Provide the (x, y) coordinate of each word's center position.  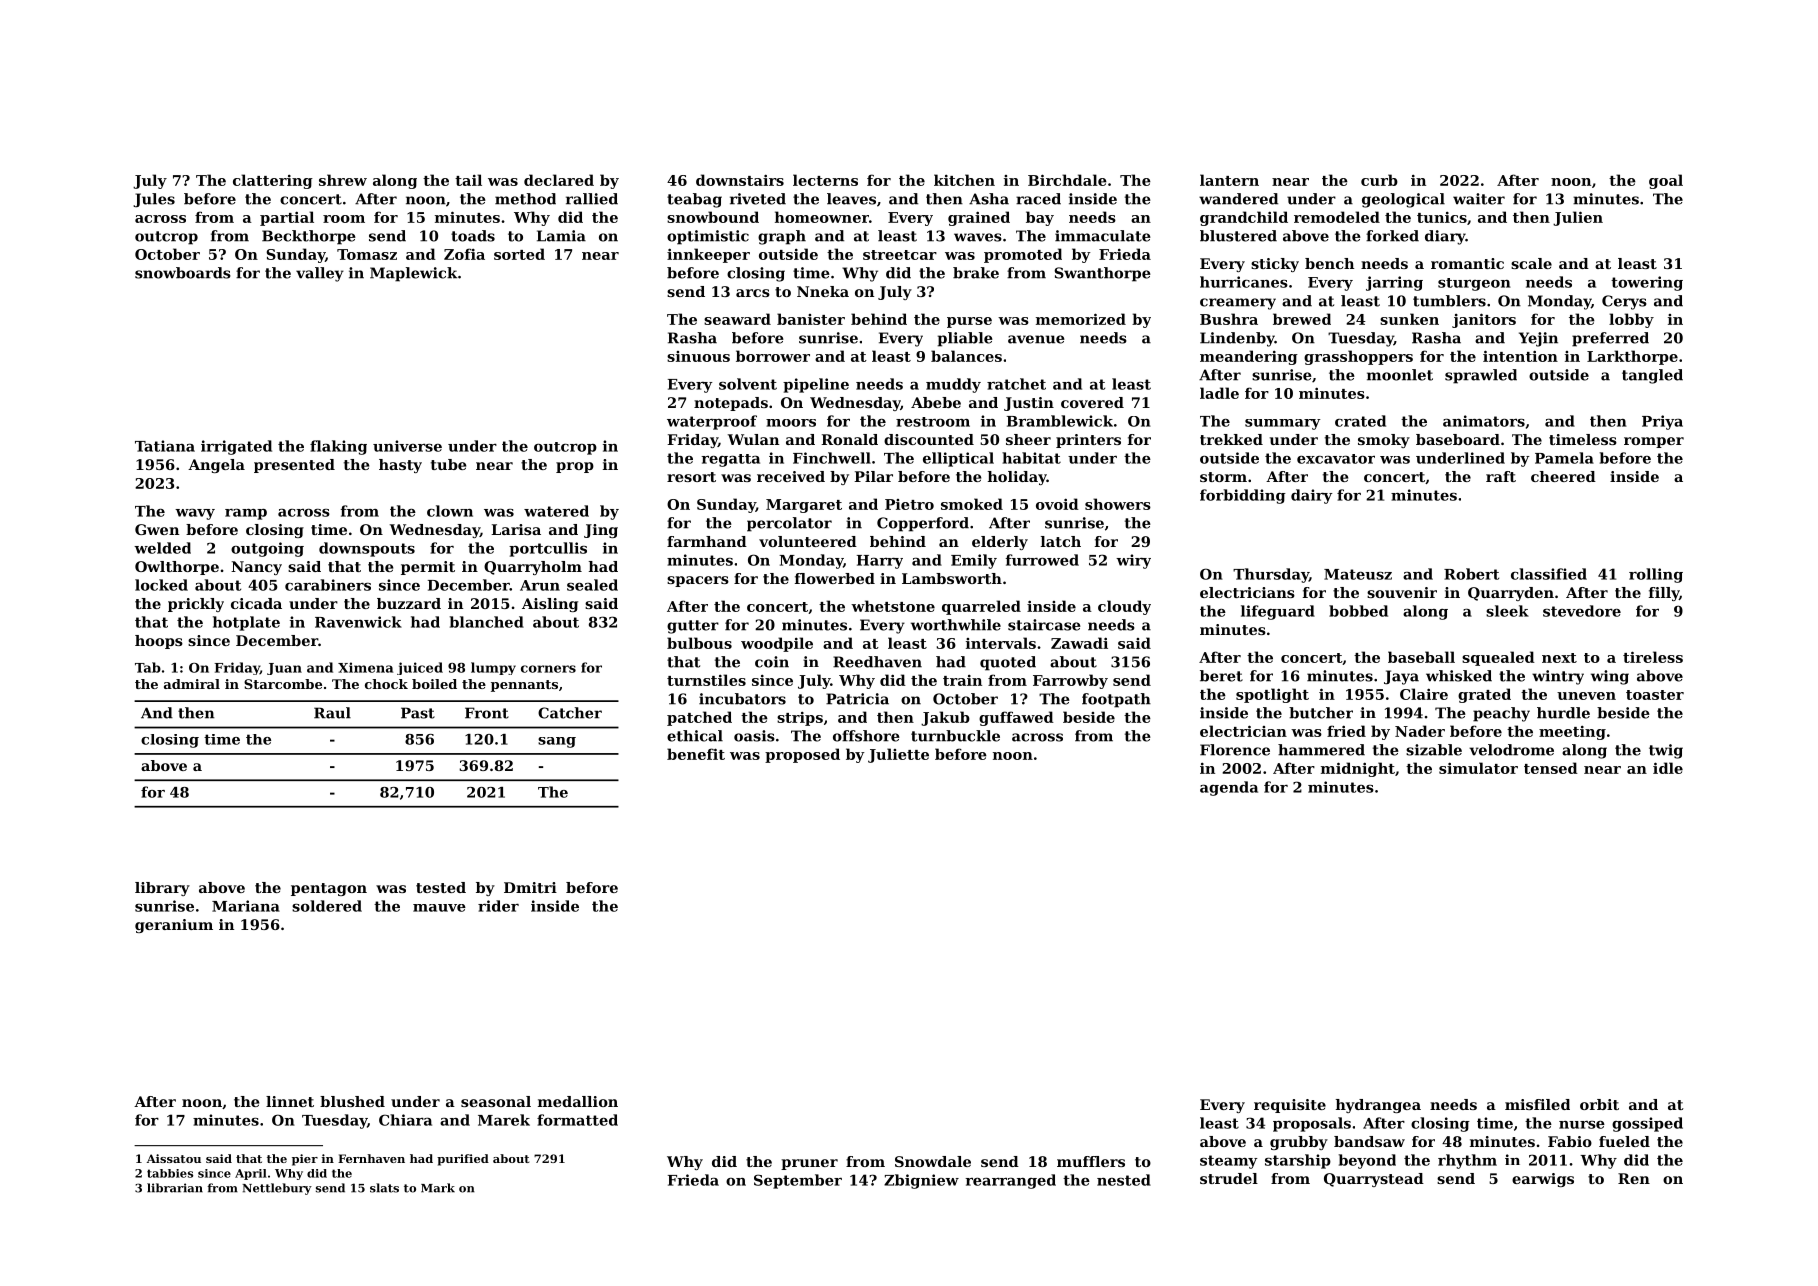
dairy (1311, 496)
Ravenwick (358, 622)
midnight (1358, 769)
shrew (343, 180)
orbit (1599, 1104)
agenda (1229, 788)
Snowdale (933, 1161)
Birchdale (1067, 180)
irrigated (236, 447)
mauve (439, 908)
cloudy (1124, 607)
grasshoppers (1358, 357)
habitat (1031, 458)
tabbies (170, 1173)
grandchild (1244, 218)
